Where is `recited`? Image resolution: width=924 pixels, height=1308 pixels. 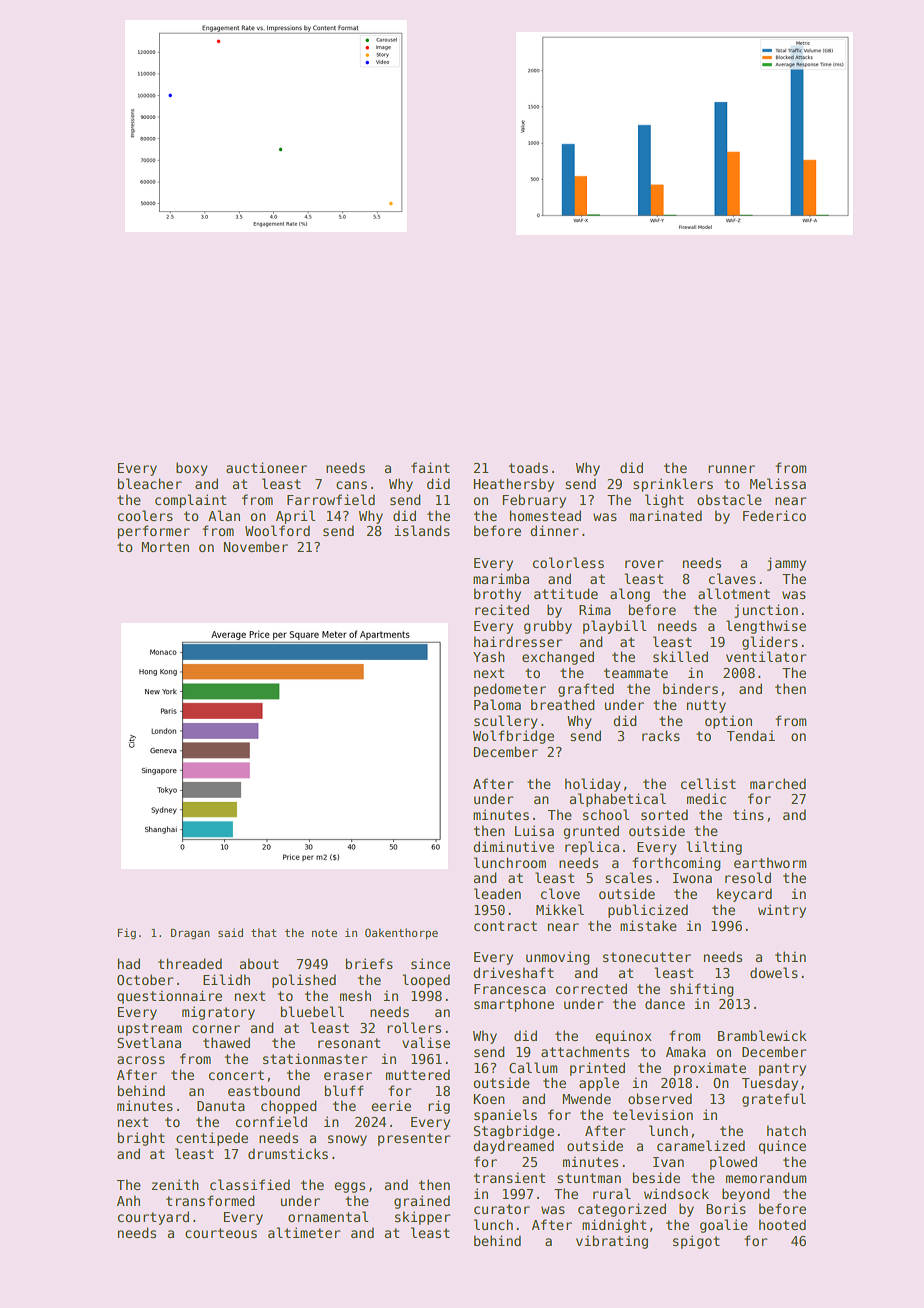
recited is located at coordinates (502, 609).
